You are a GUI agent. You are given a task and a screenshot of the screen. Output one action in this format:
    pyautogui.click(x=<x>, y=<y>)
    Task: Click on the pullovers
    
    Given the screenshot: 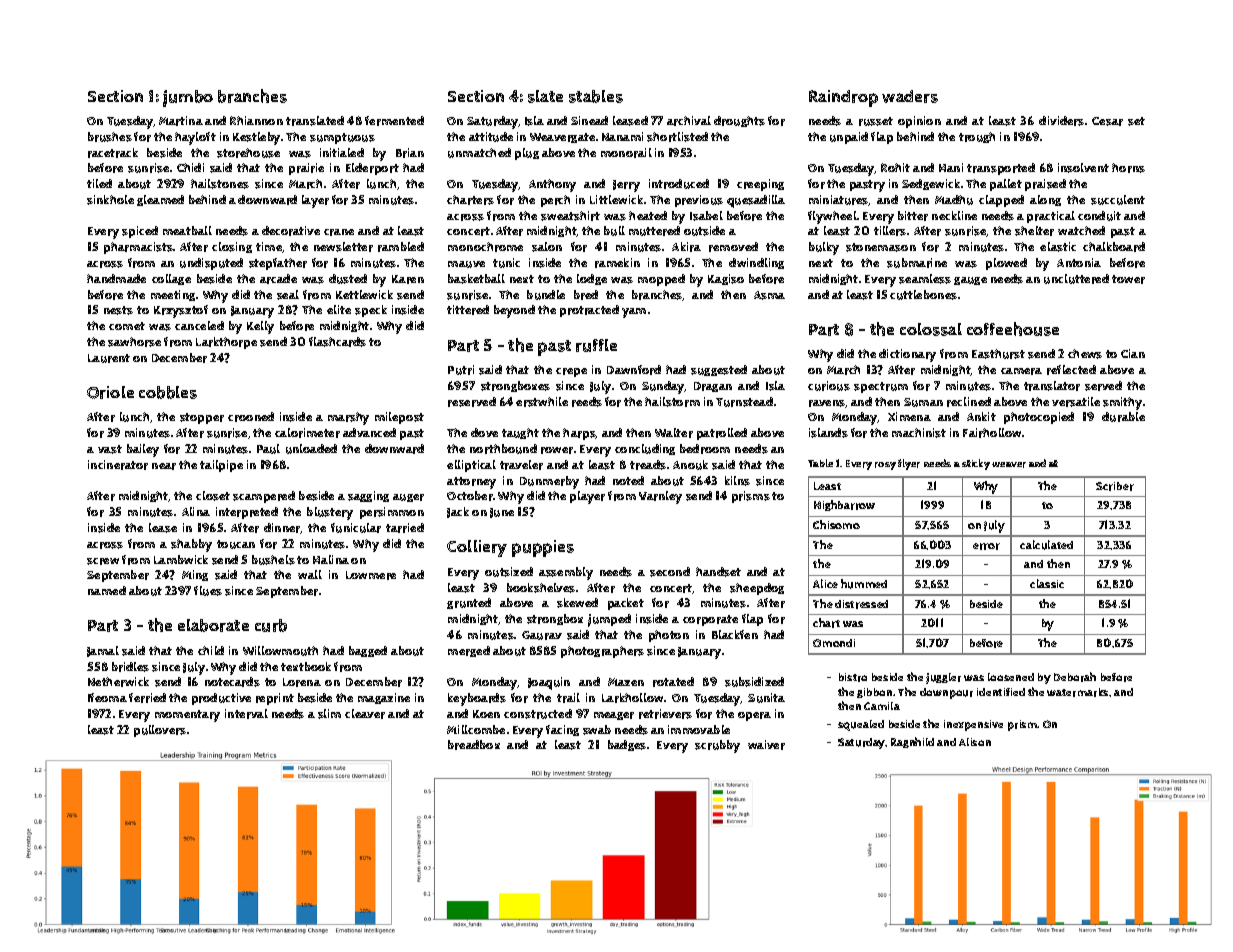 What is the action you would take?
    pyautogui.click(x=160, y=731)
